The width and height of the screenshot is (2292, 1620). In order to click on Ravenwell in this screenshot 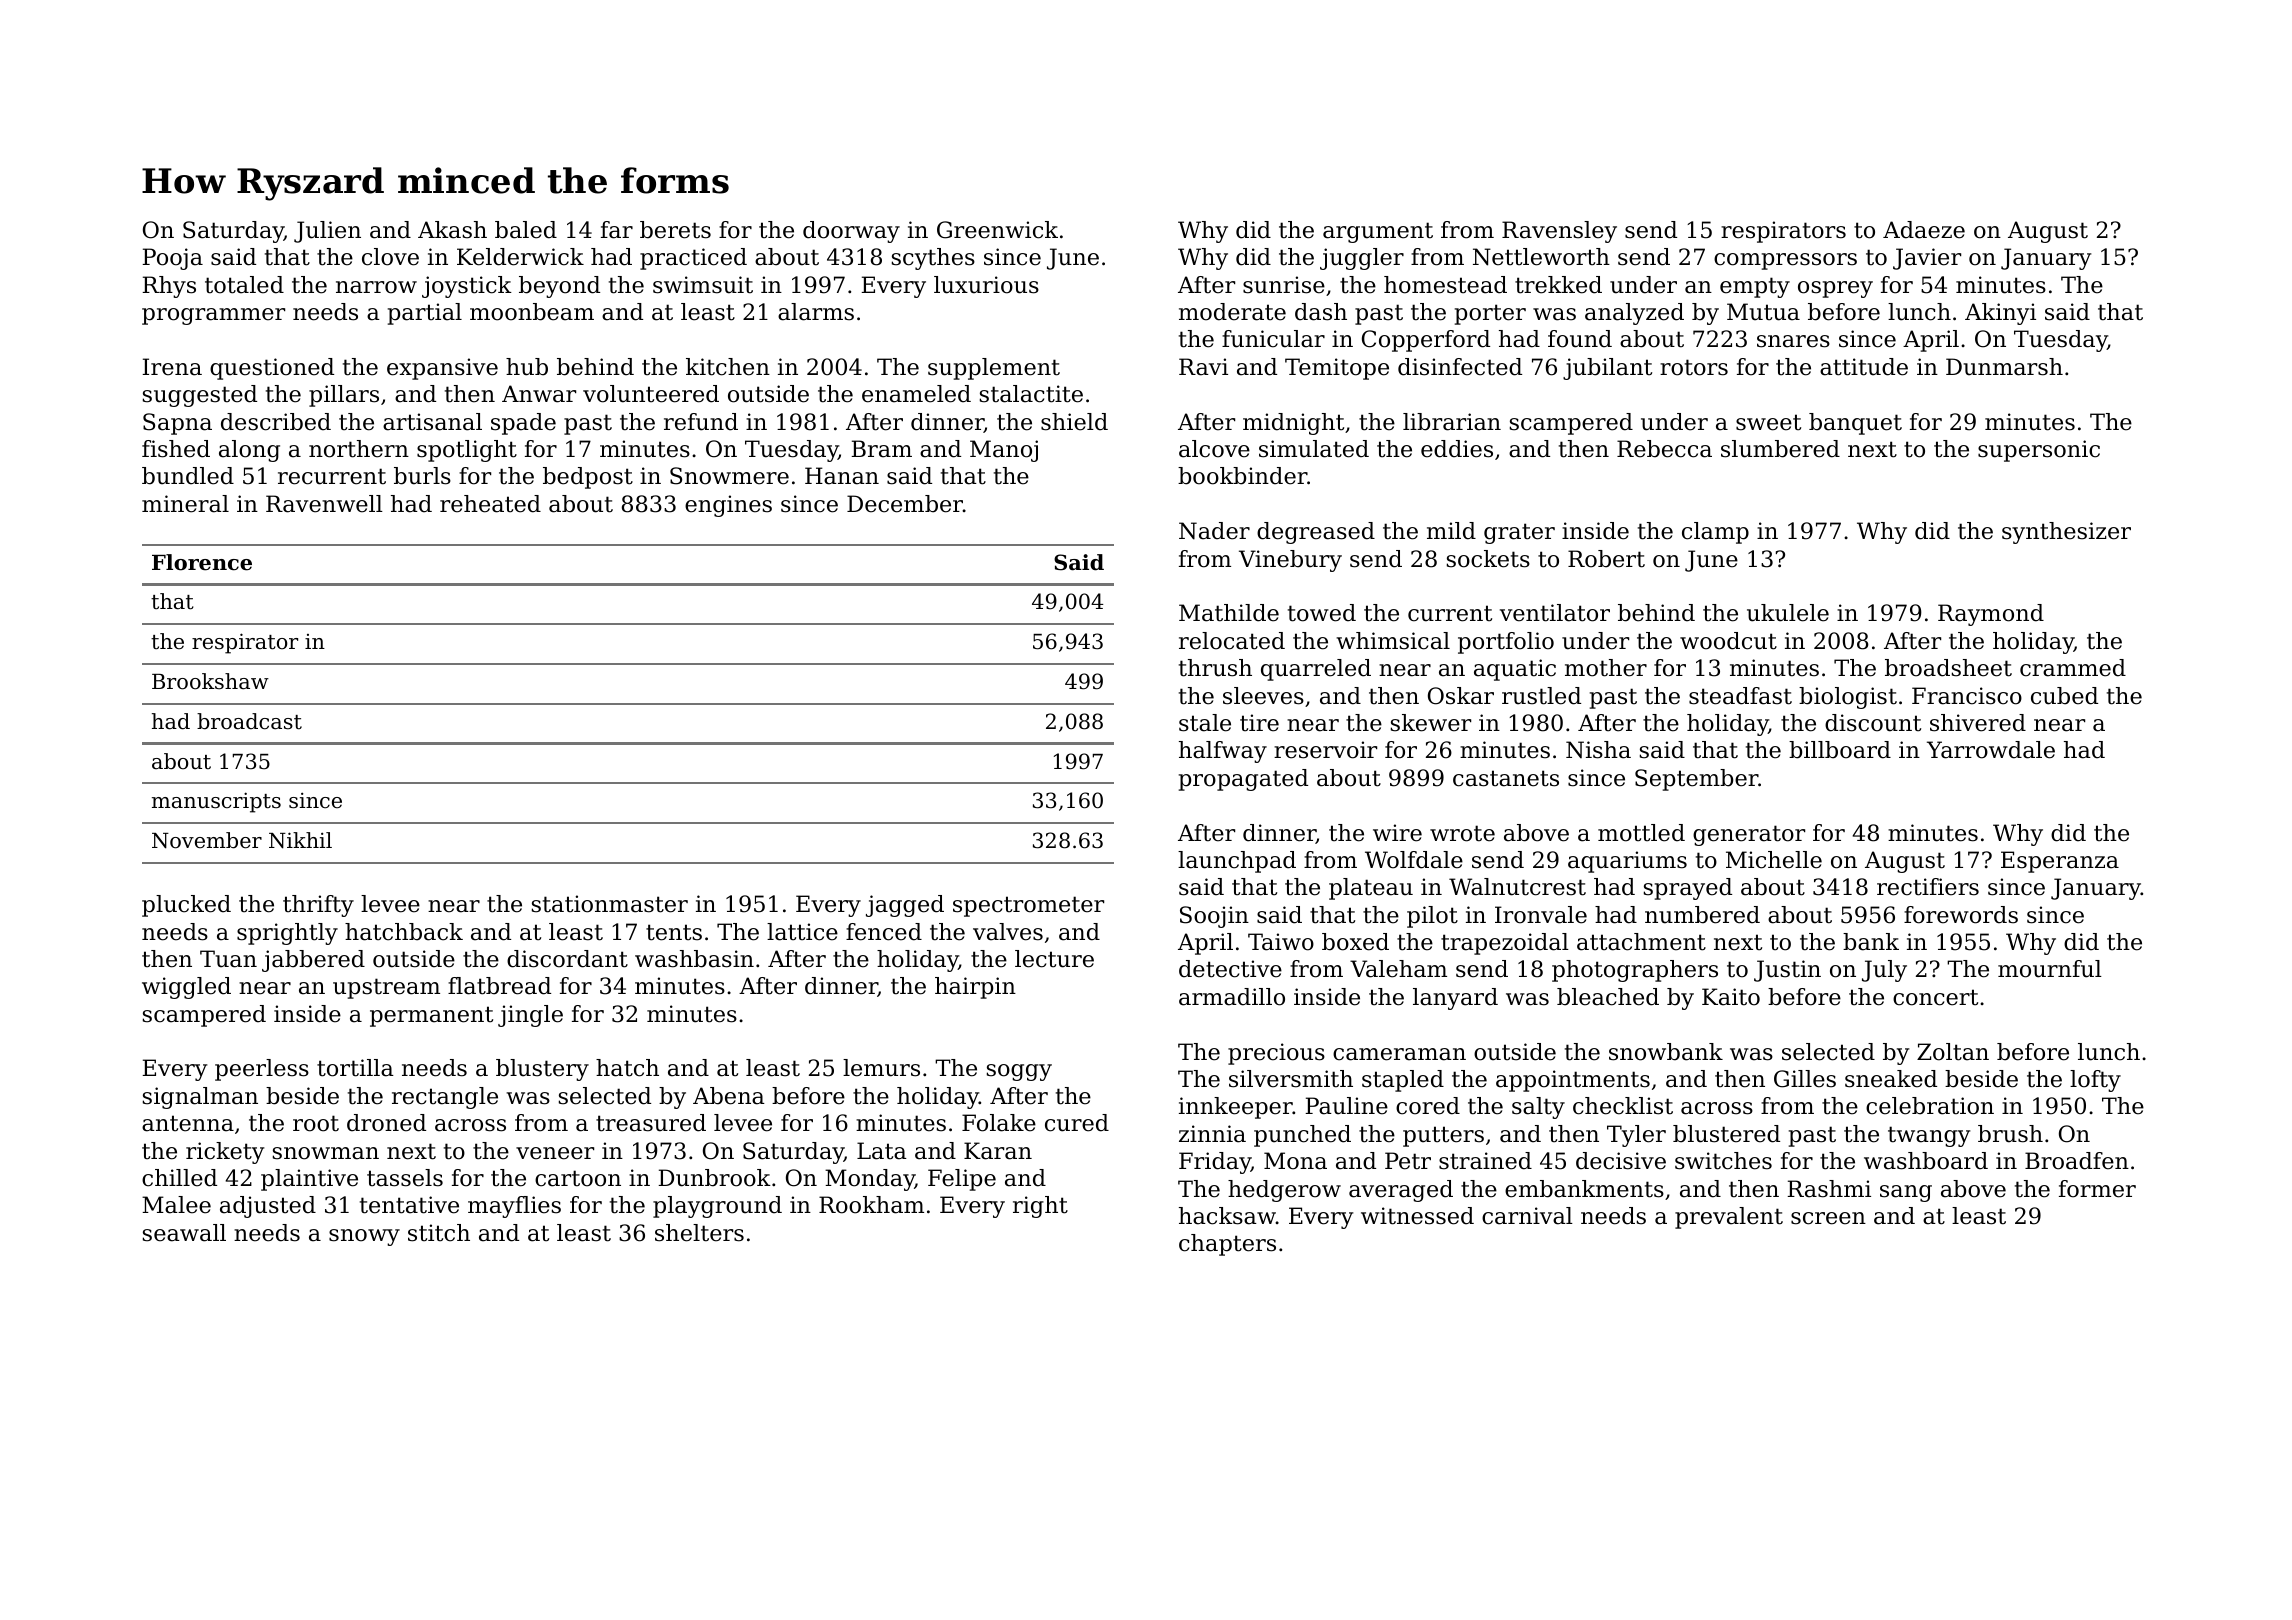, I will do `click(324, 504)`.
